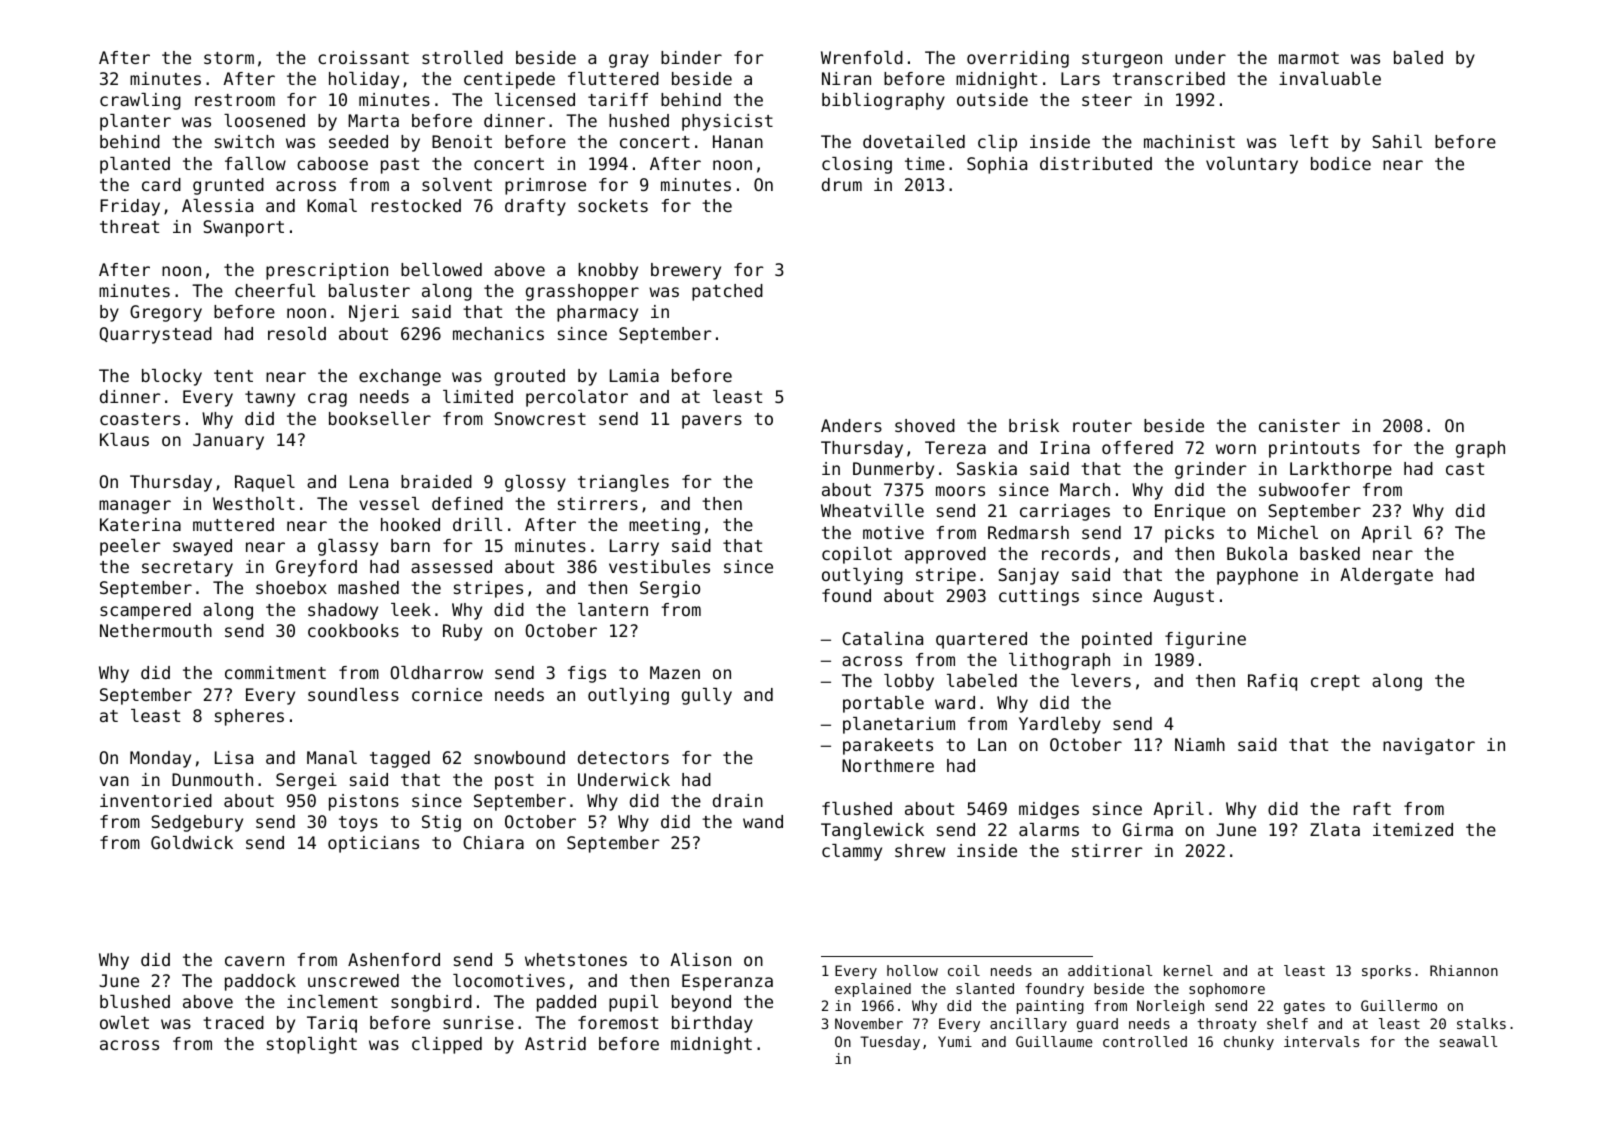  I want to click on seawall, so click(1468, 1041).
